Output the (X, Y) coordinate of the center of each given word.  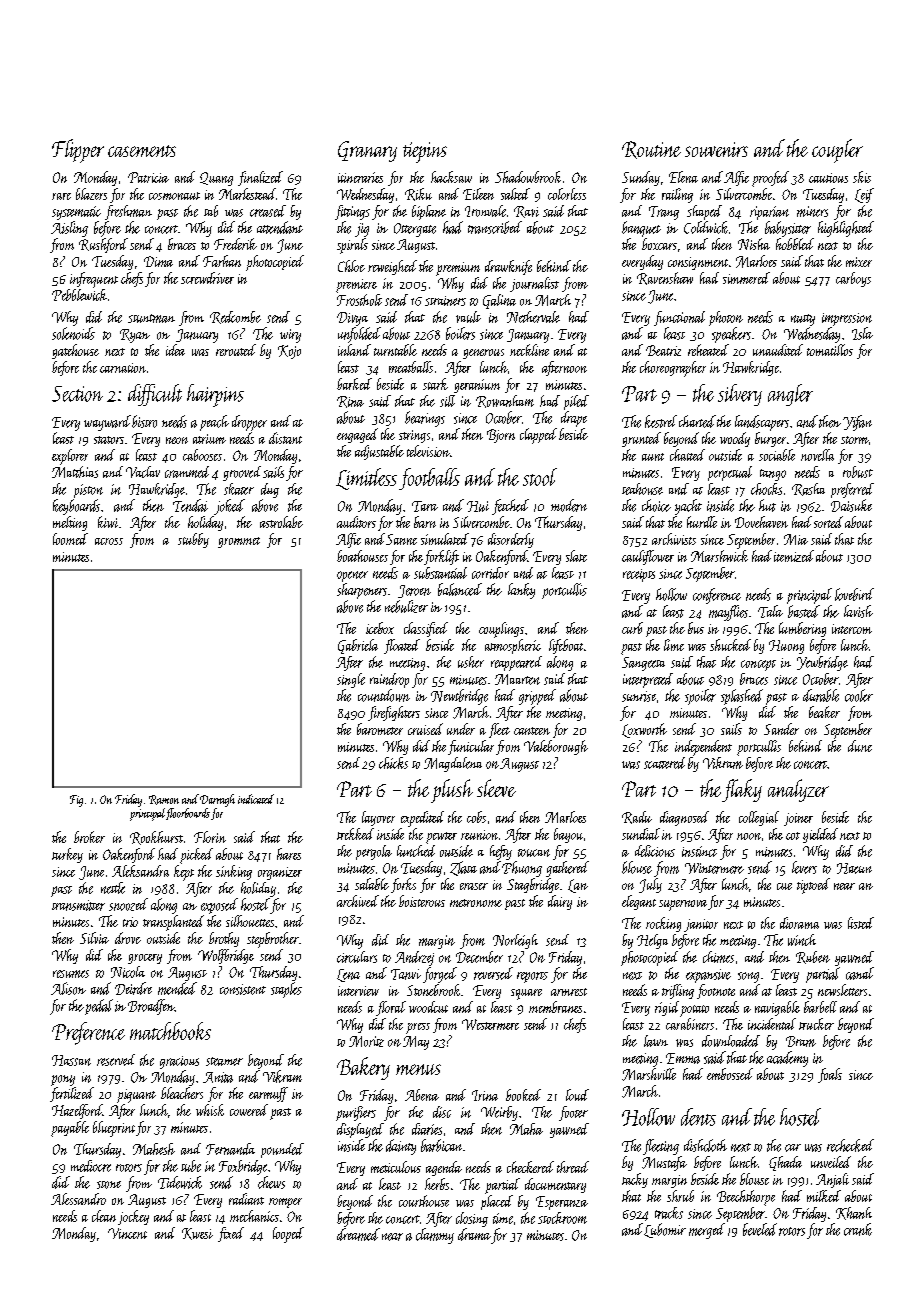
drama (474, 1234)
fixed (231, 1234)
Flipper (78, 151)
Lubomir (665, 1230)
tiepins (425, 152)
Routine (651, 150)
